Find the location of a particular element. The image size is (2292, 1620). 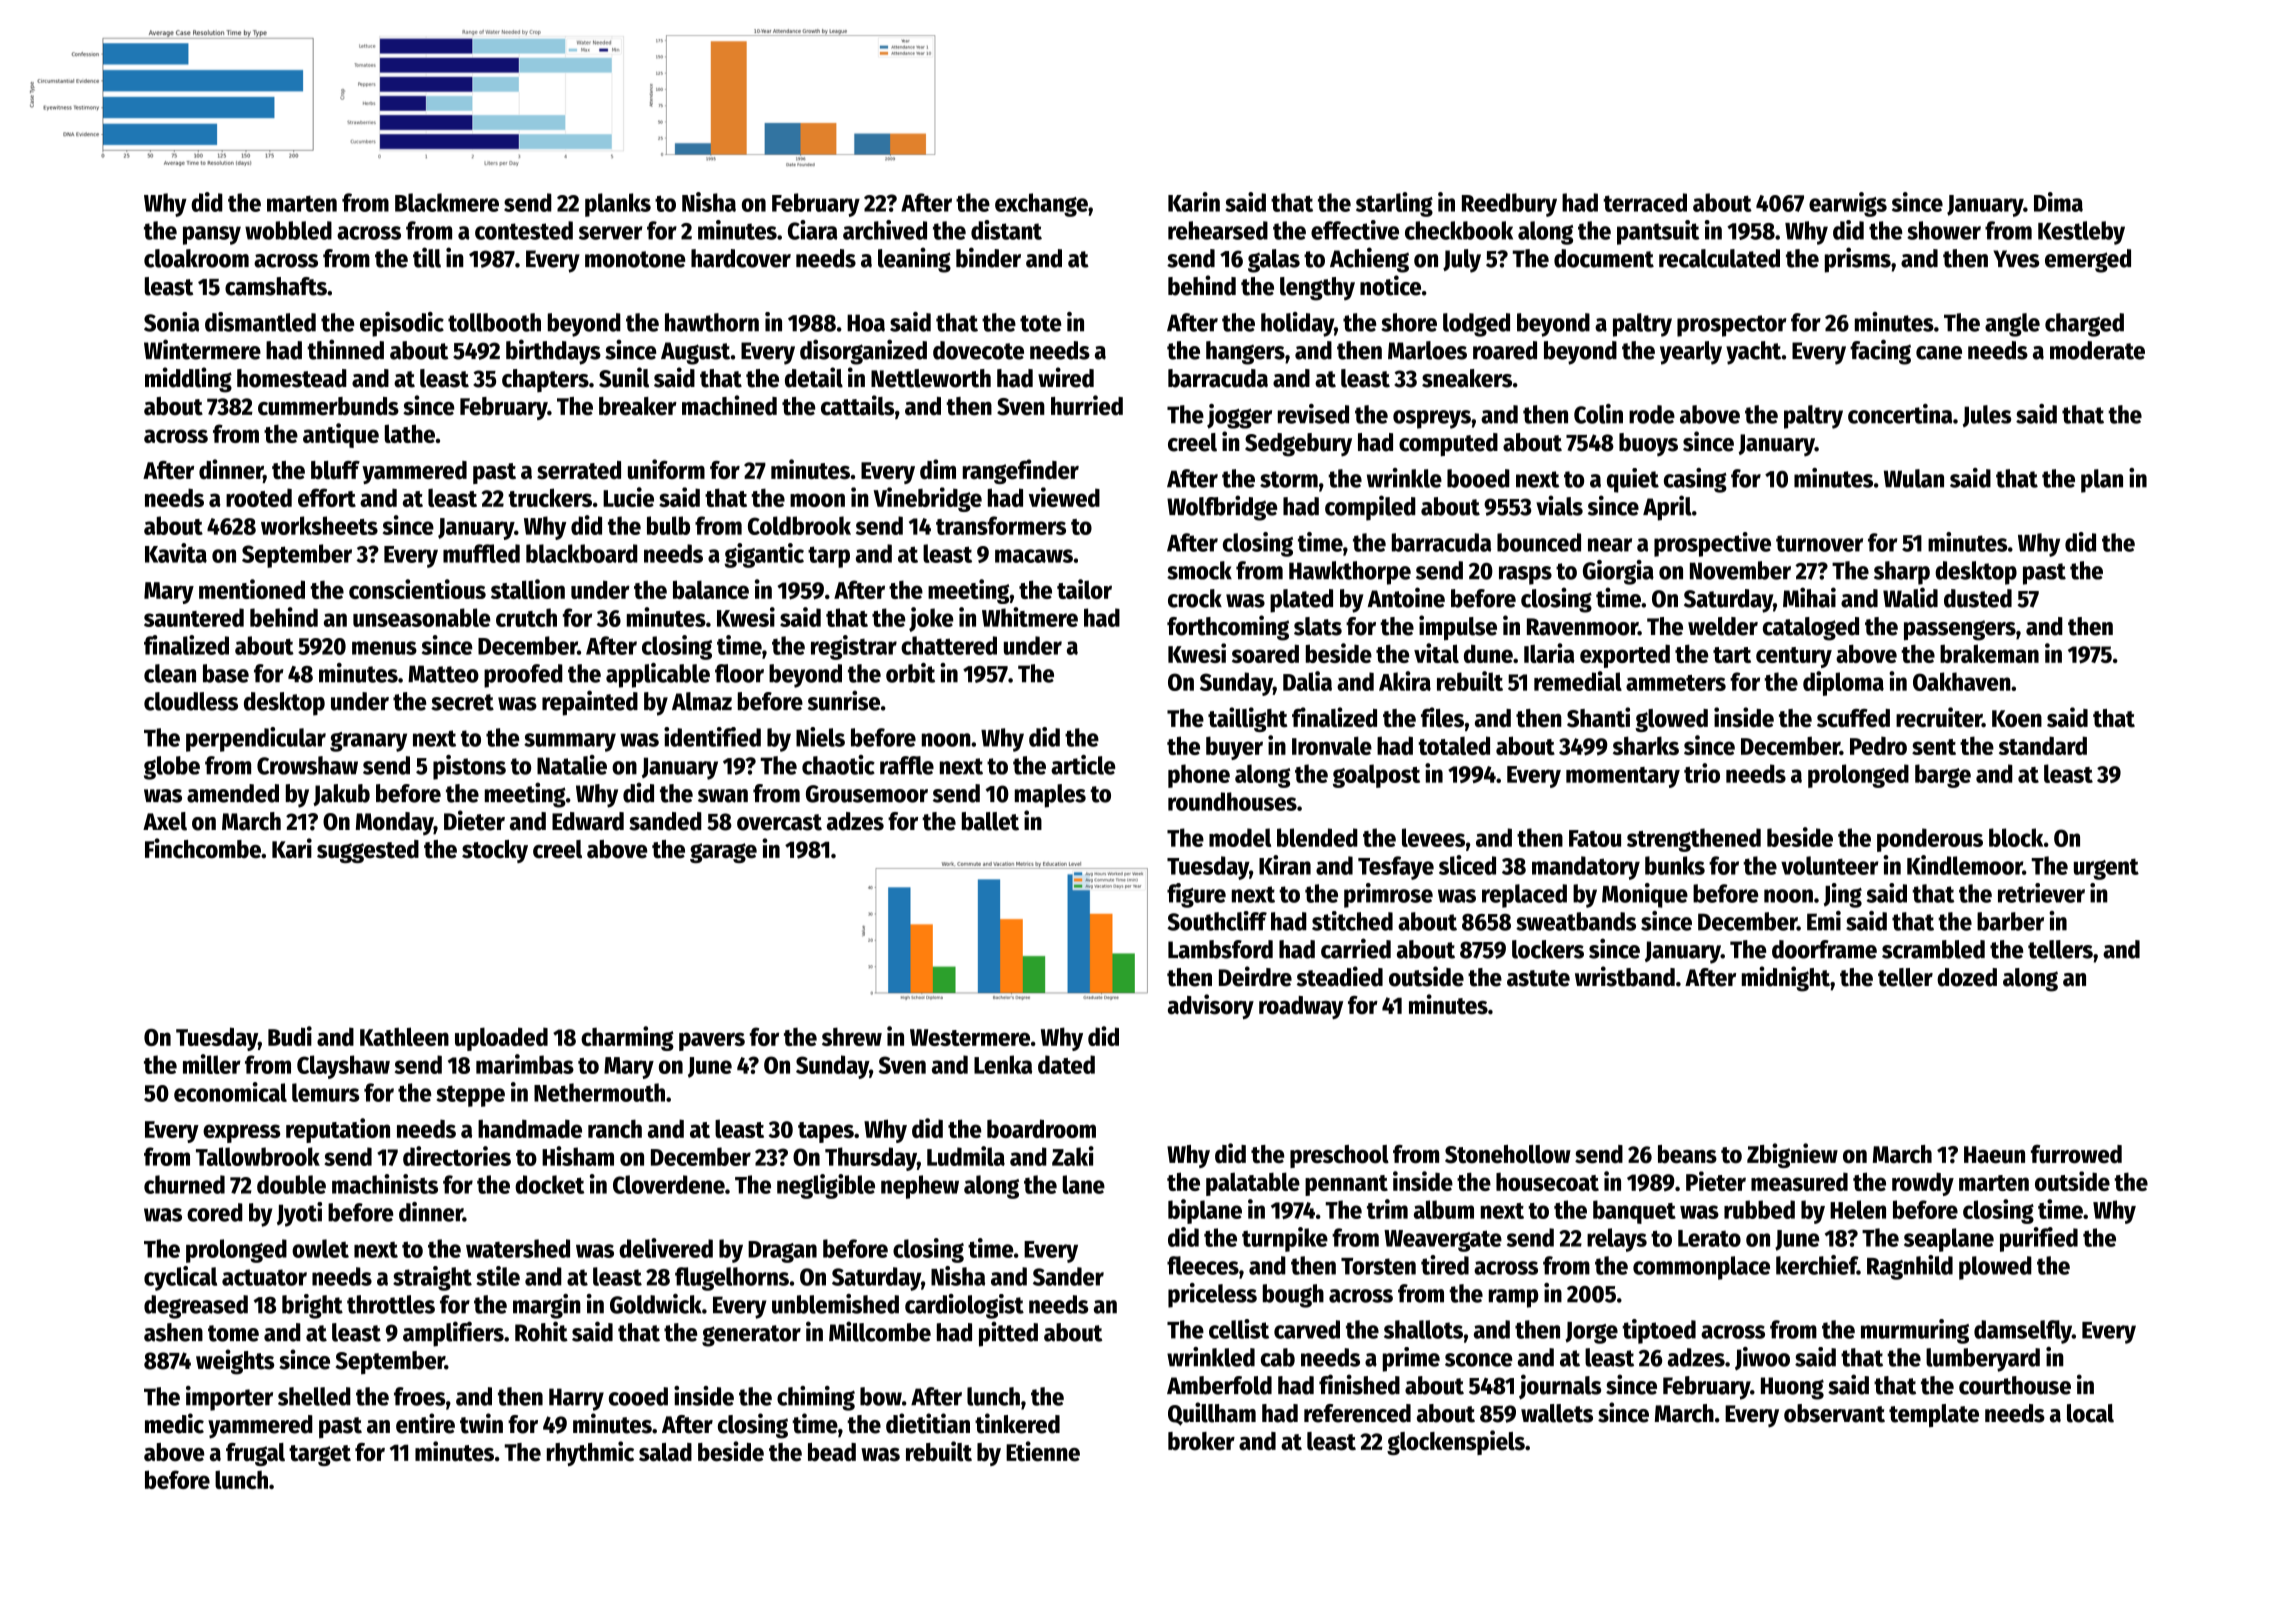

Dima is located at coordinates (2058, 202).
